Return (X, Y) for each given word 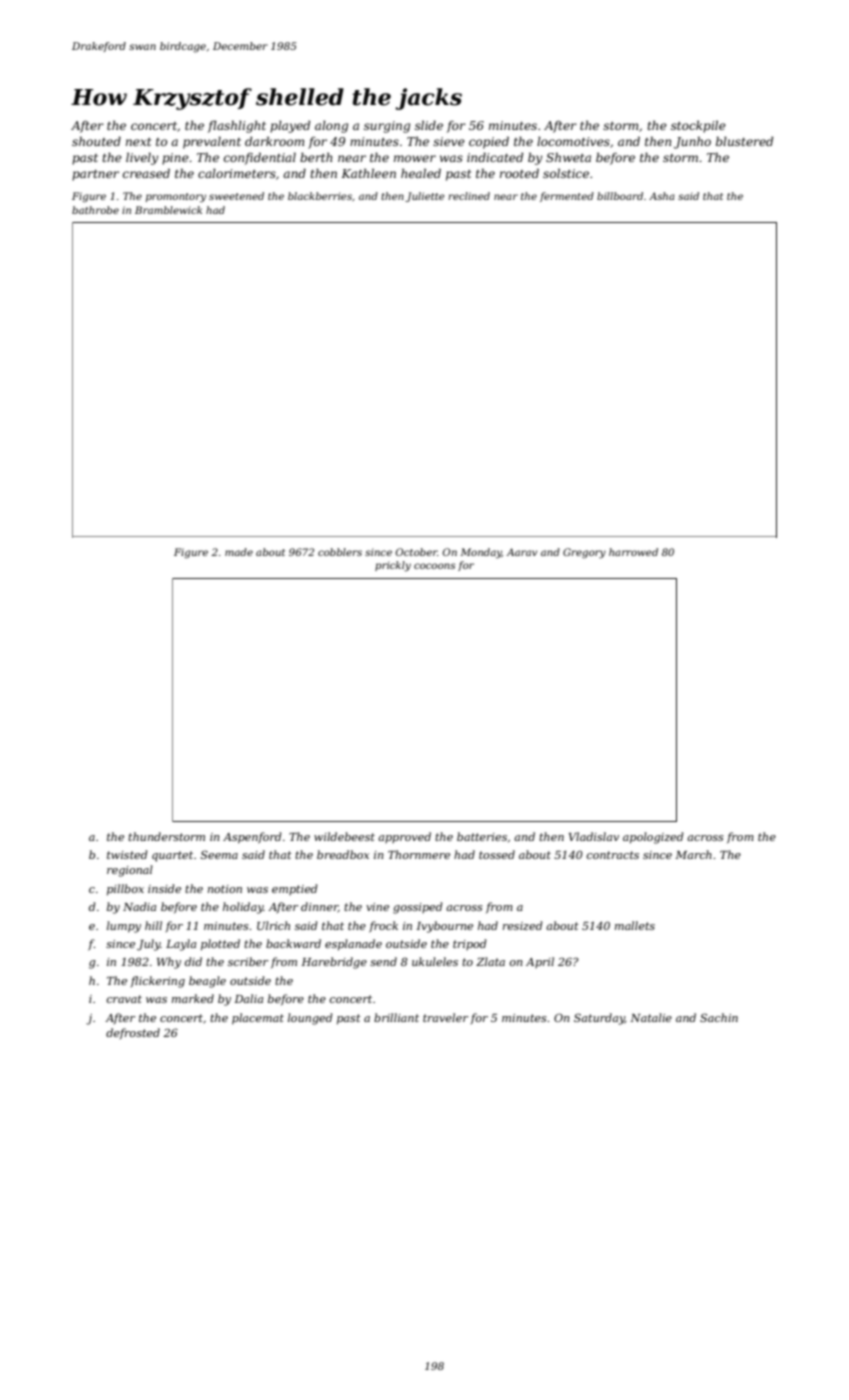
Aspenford (252, 838)
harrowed (633, 552)
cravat (124, 999)
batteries (482, 836)
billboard (620, 196)
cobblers (340, 552)
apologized (653, 838)
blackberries (320, 196)
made (239, 552)
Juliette (424, 197)
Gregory (584, 553)
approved (404, 837)
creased (146, 173)
